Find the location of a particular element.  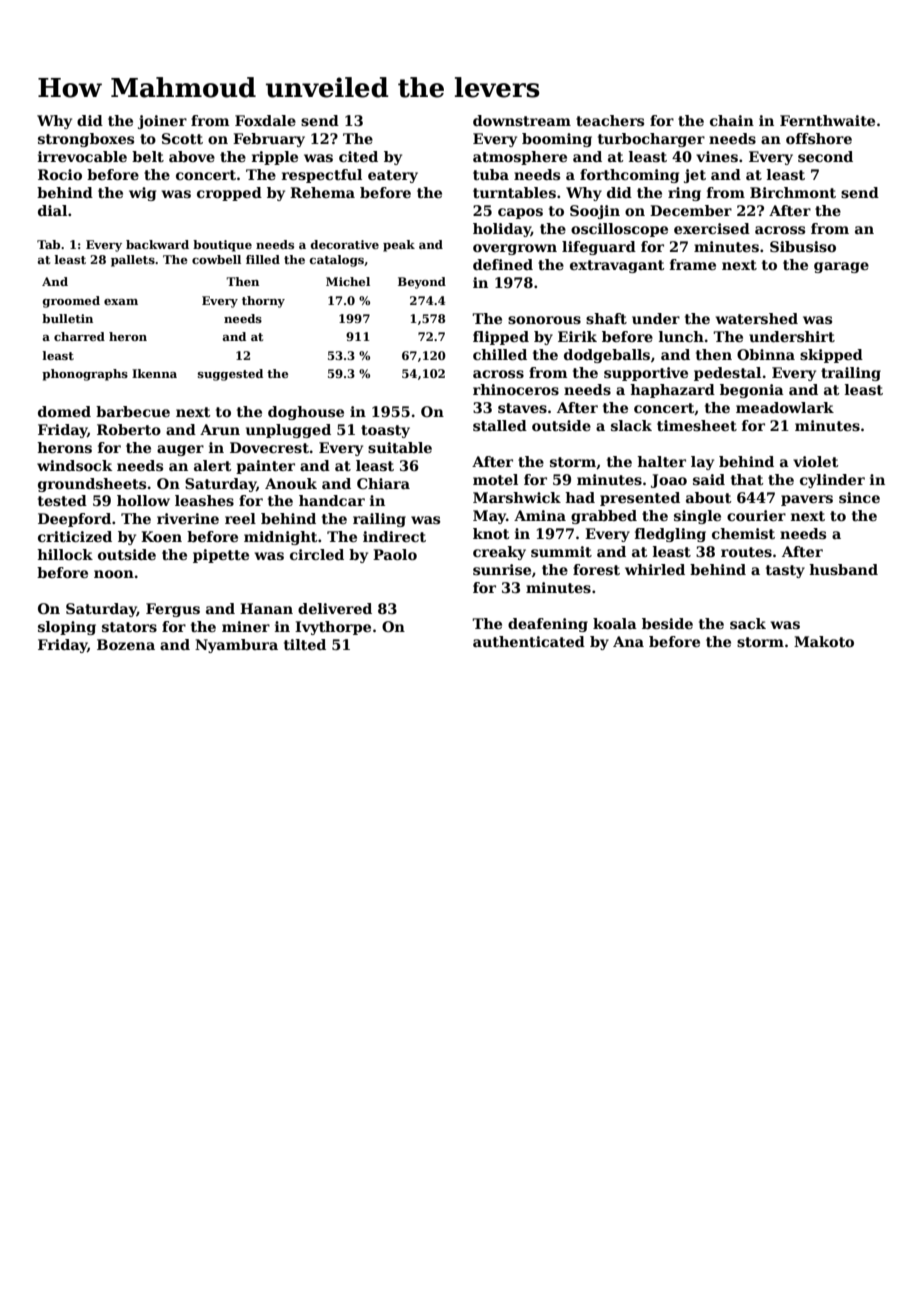

barbecue is located at coordinates (133, 411).
